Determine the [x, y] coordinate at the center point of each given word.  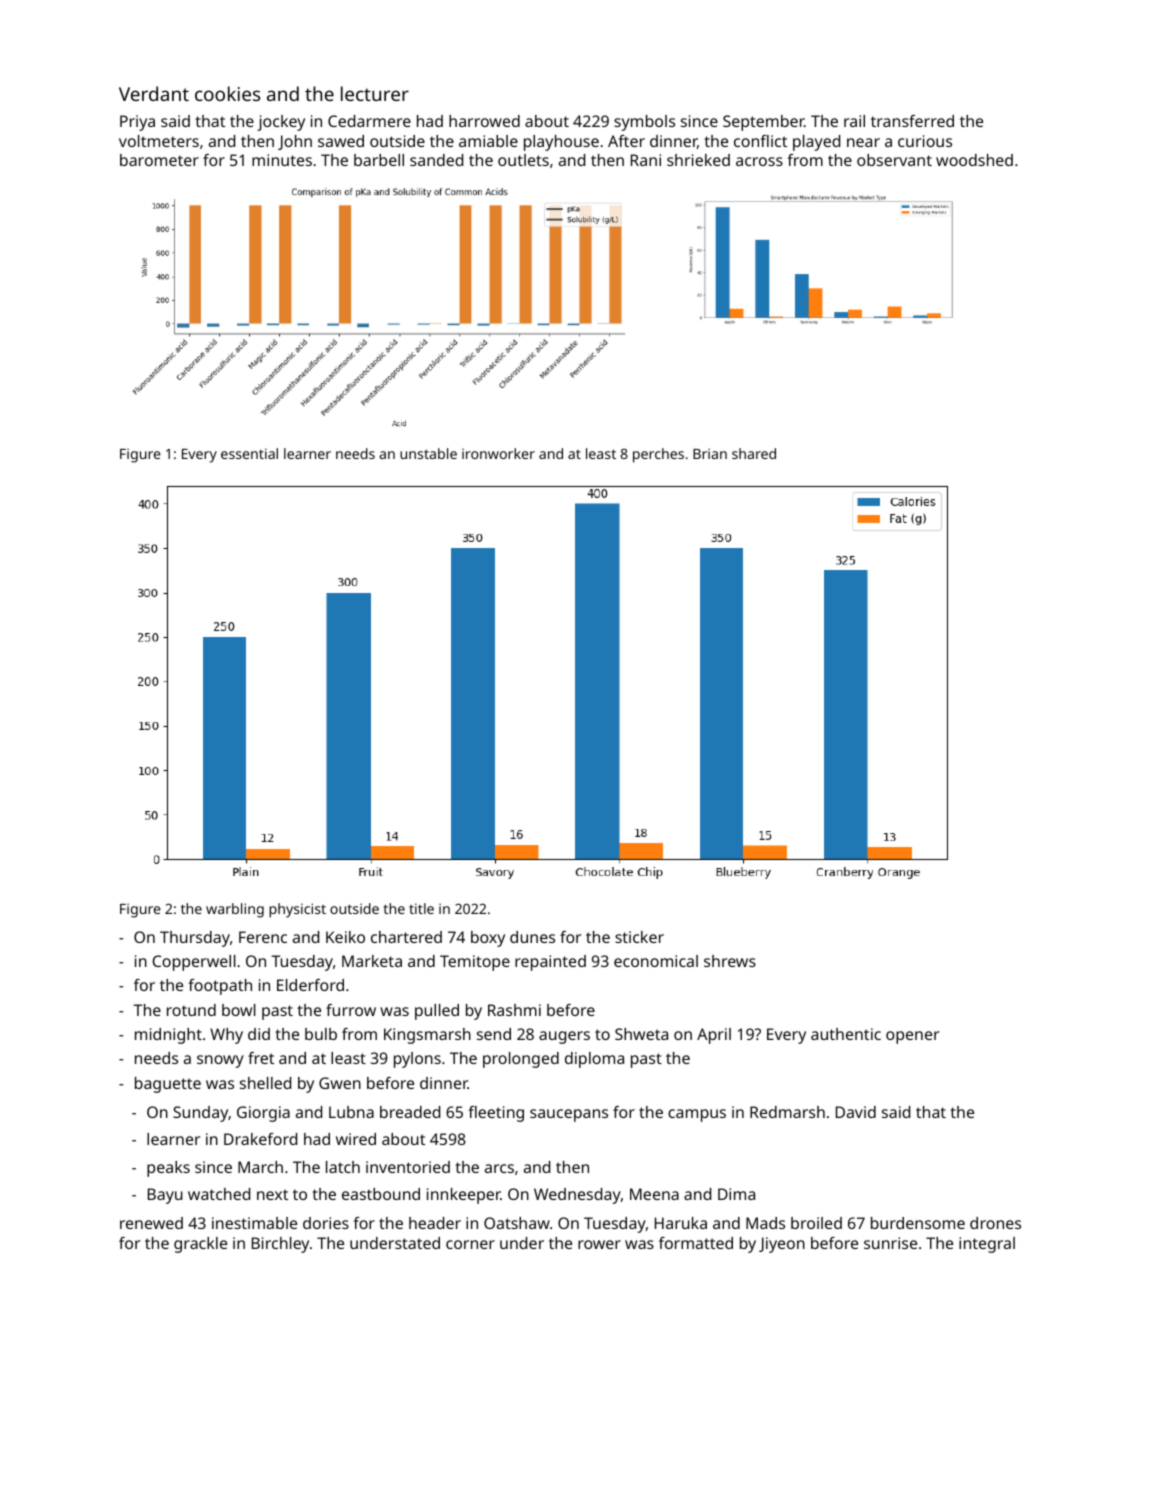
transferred [912, 121]
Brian [710, 454]
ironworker [498, 453]
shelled [265, 1083]
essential [249, 453]
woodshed [974, 160]
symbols [644, 123]
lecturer [375, 93]
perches [658, 455]
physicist [297, 910]
